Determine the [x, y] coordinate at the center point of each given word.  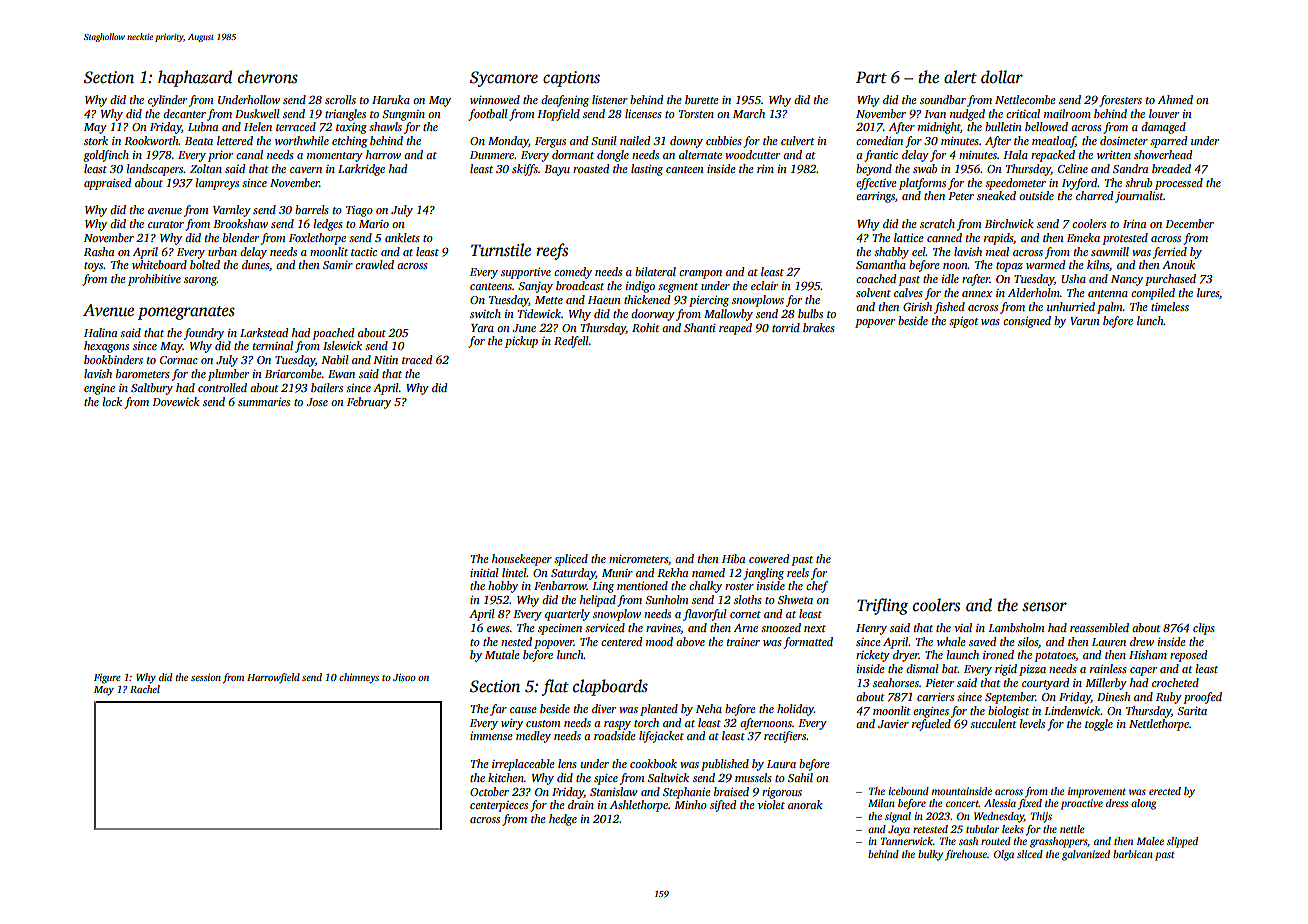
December [1189, 223]
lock [112, 401]
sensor [1044, 607]
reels [798, 572]
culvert [798, 140]
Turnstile [501, 250]
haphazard [195, 78]
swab [925, 168]
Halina [100, 332]
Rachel [145, 689]
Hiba [733, 558]
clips [1204, 629]
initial [484, 572]
